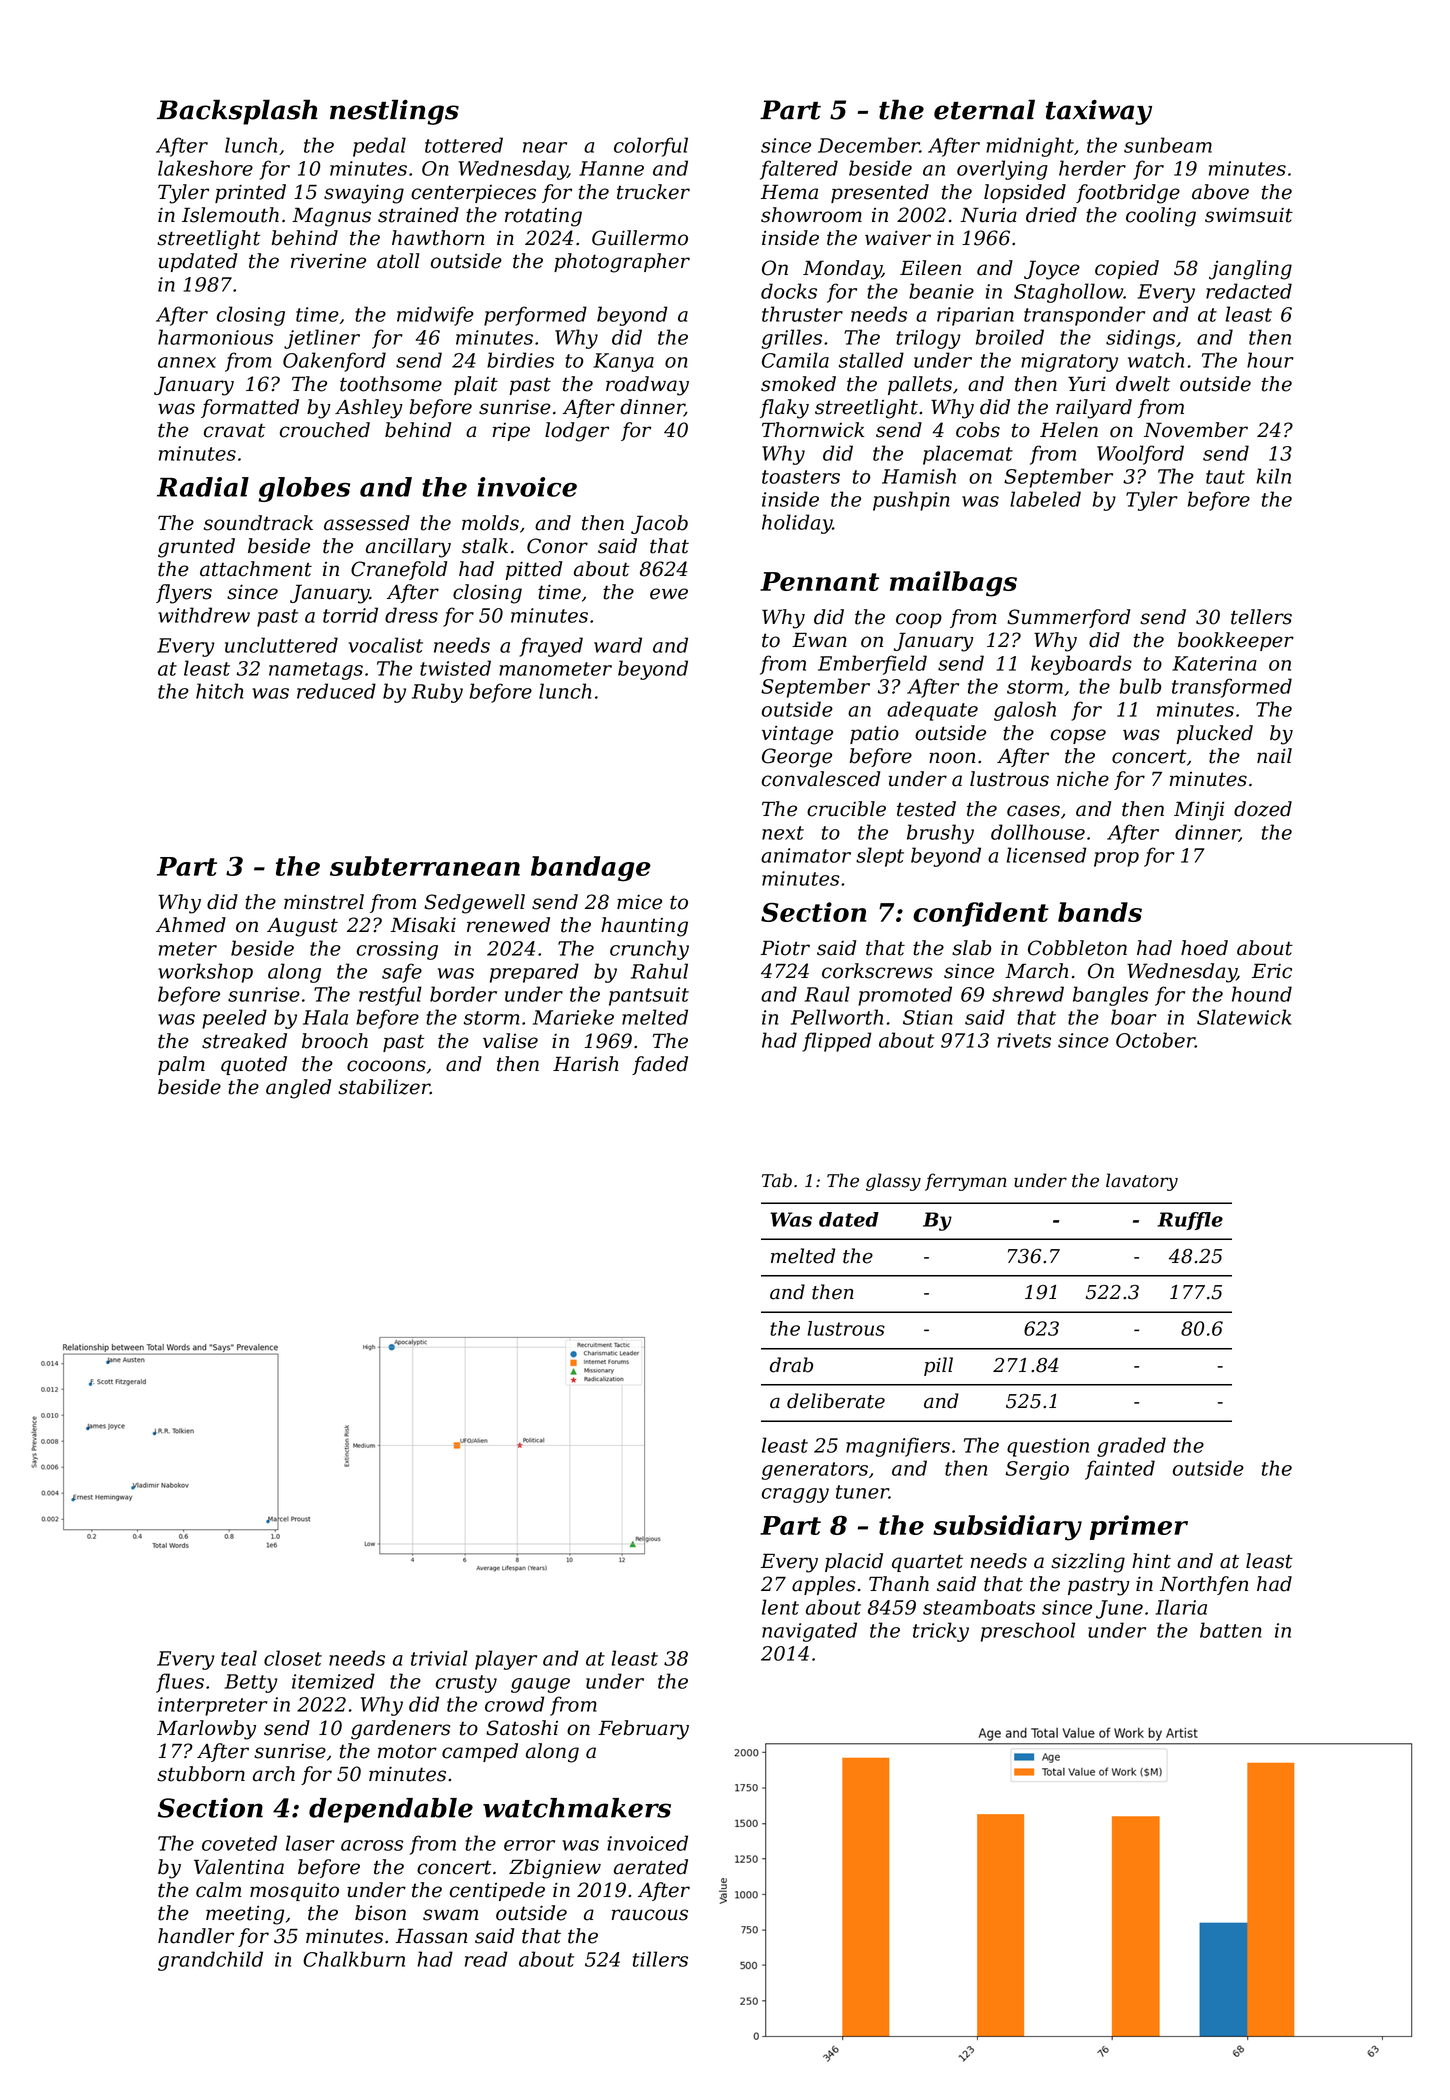 The height and width of the screenshot is (2100, 1450). What do you see at coordinates (196, 1936) in the screenshot?
I see `handler` at bounding box center [196, 1936].
